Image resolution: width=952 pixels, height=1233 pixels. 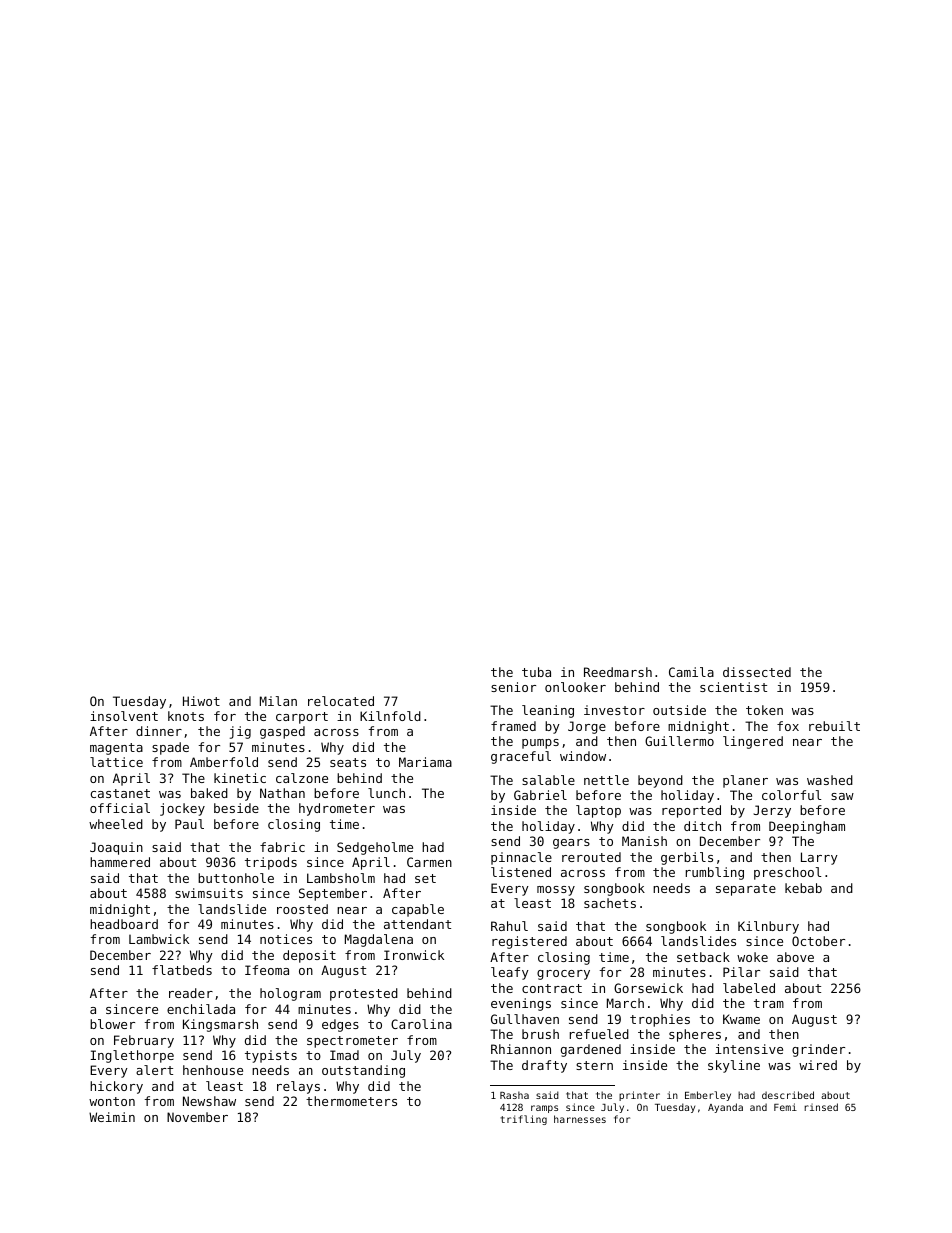 What do you see at coordinates (132, 1056) in the page?
I see `Inglethorpe` at bounding box center [132, 1056].
